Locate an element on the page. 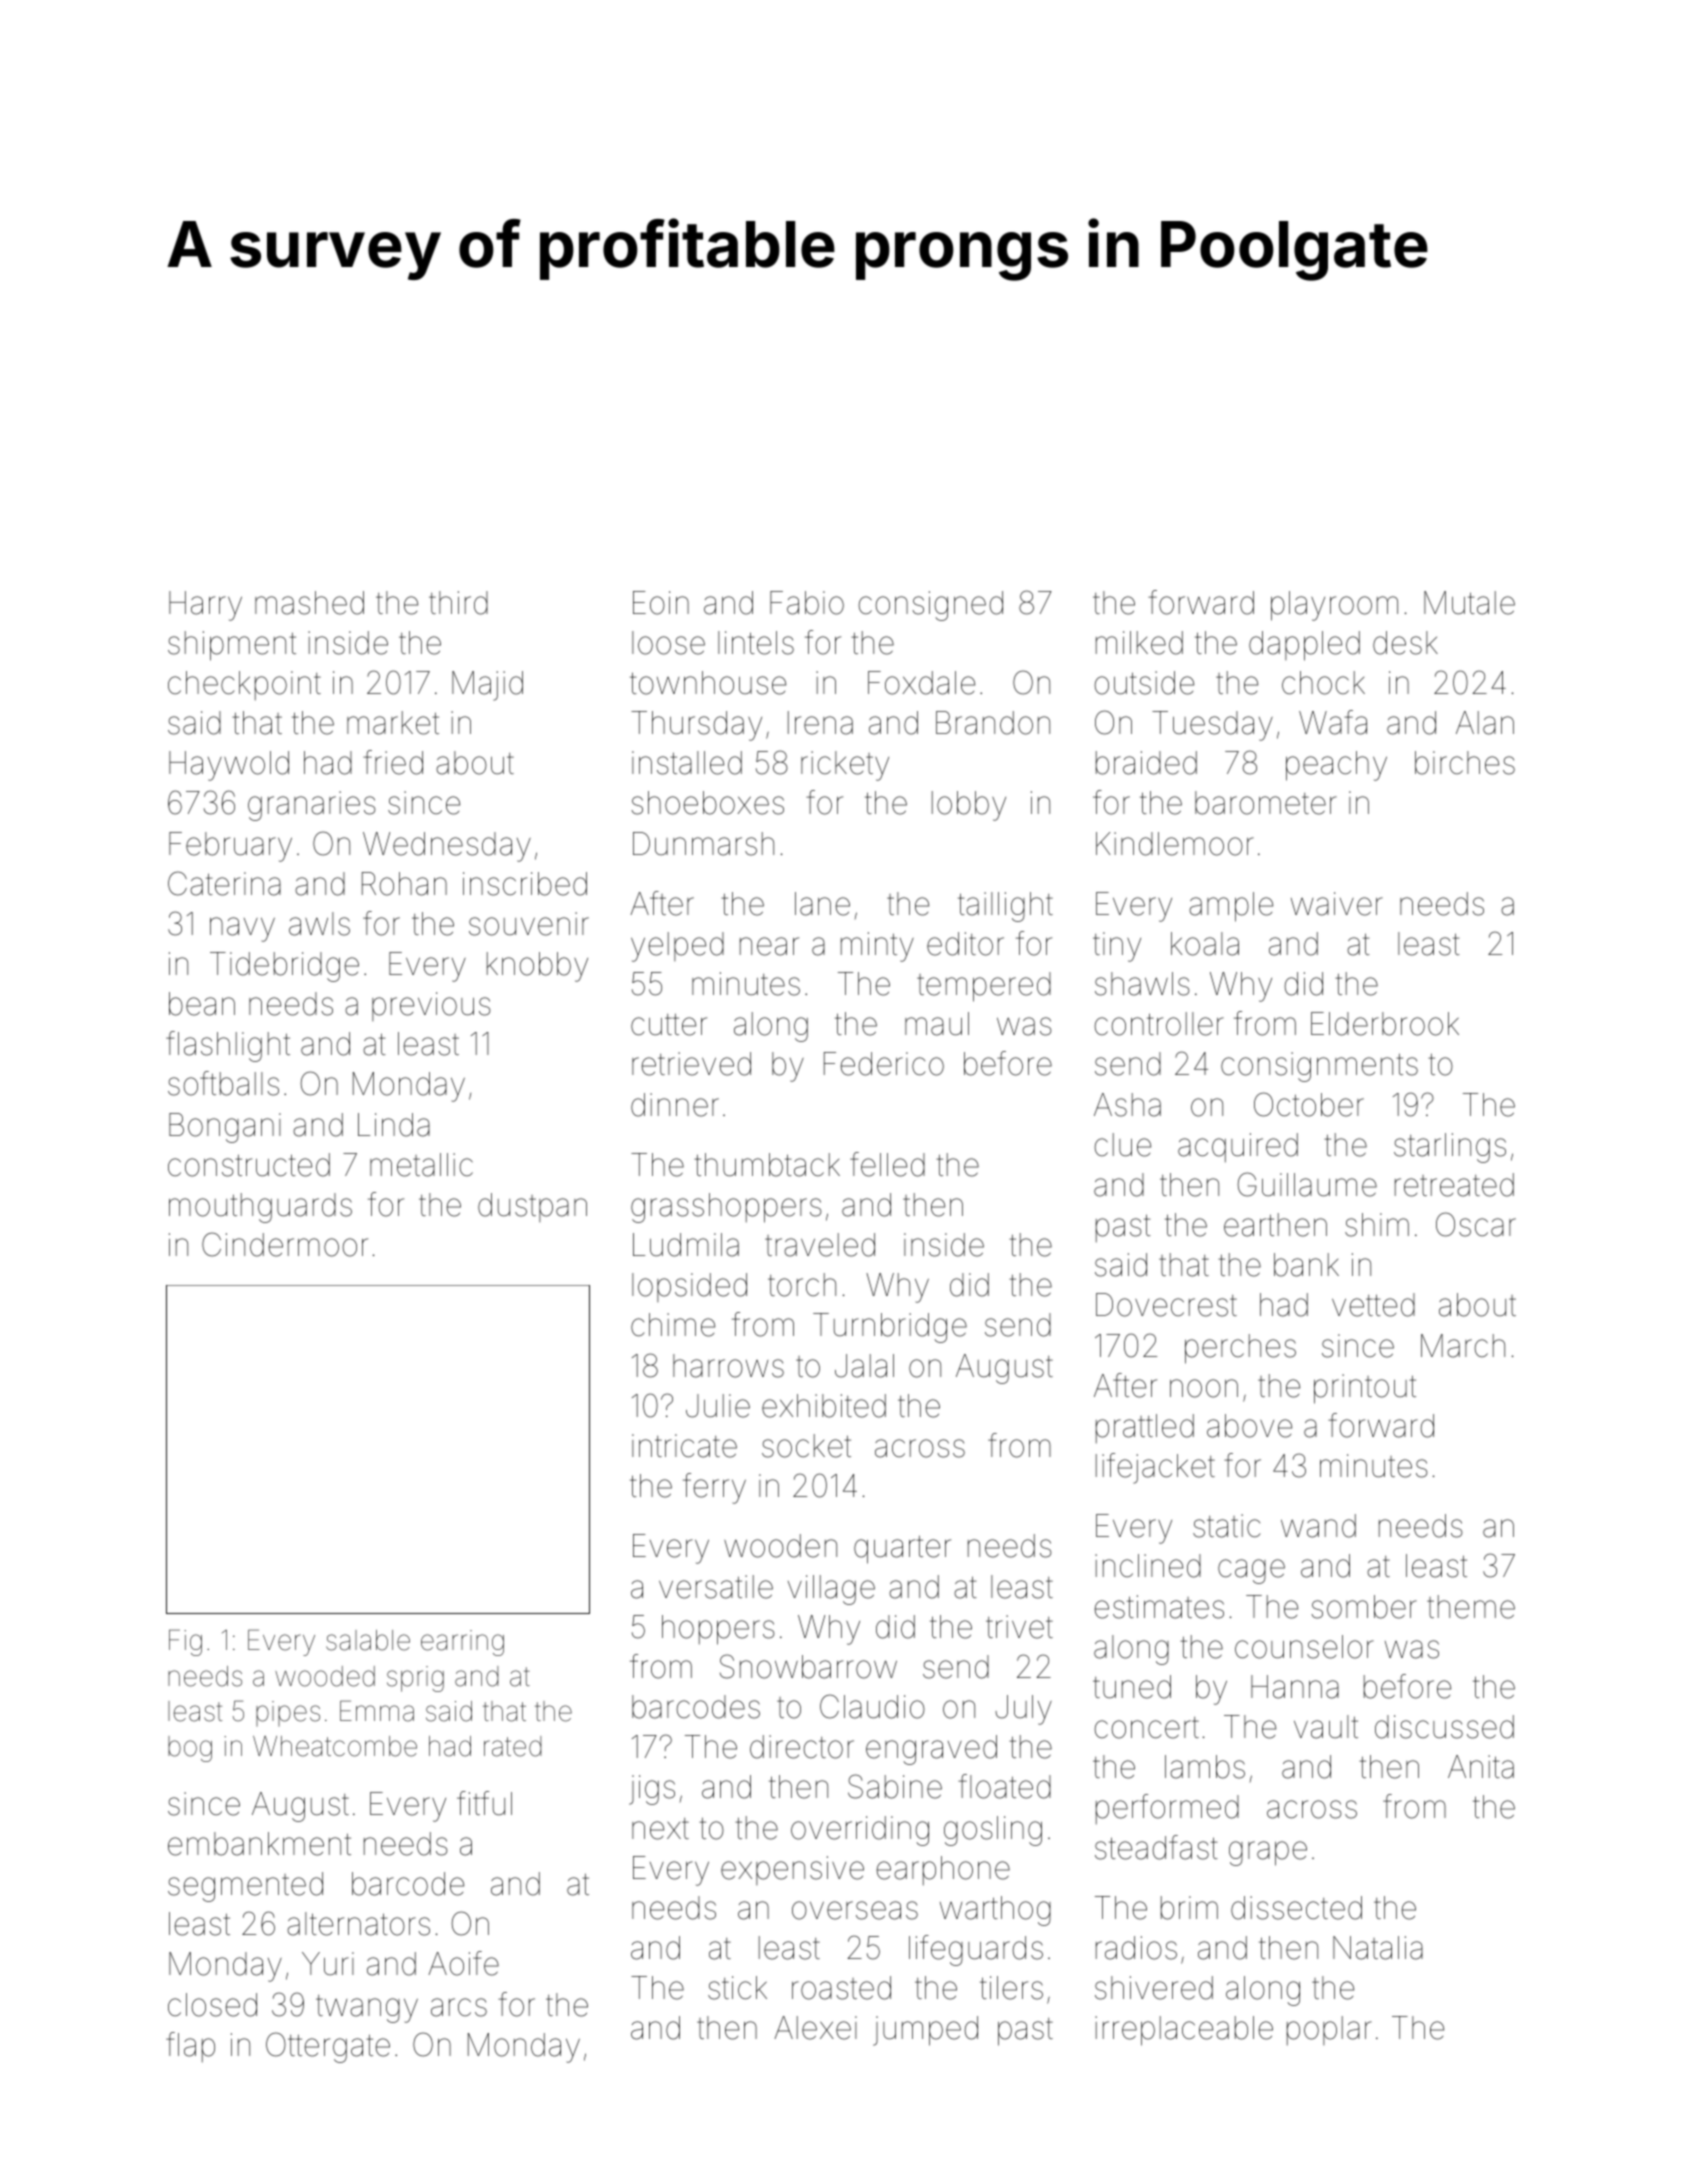 The height and width of the page is (2178, 1683). Ottergate is located at coordinates (328, 2047).
